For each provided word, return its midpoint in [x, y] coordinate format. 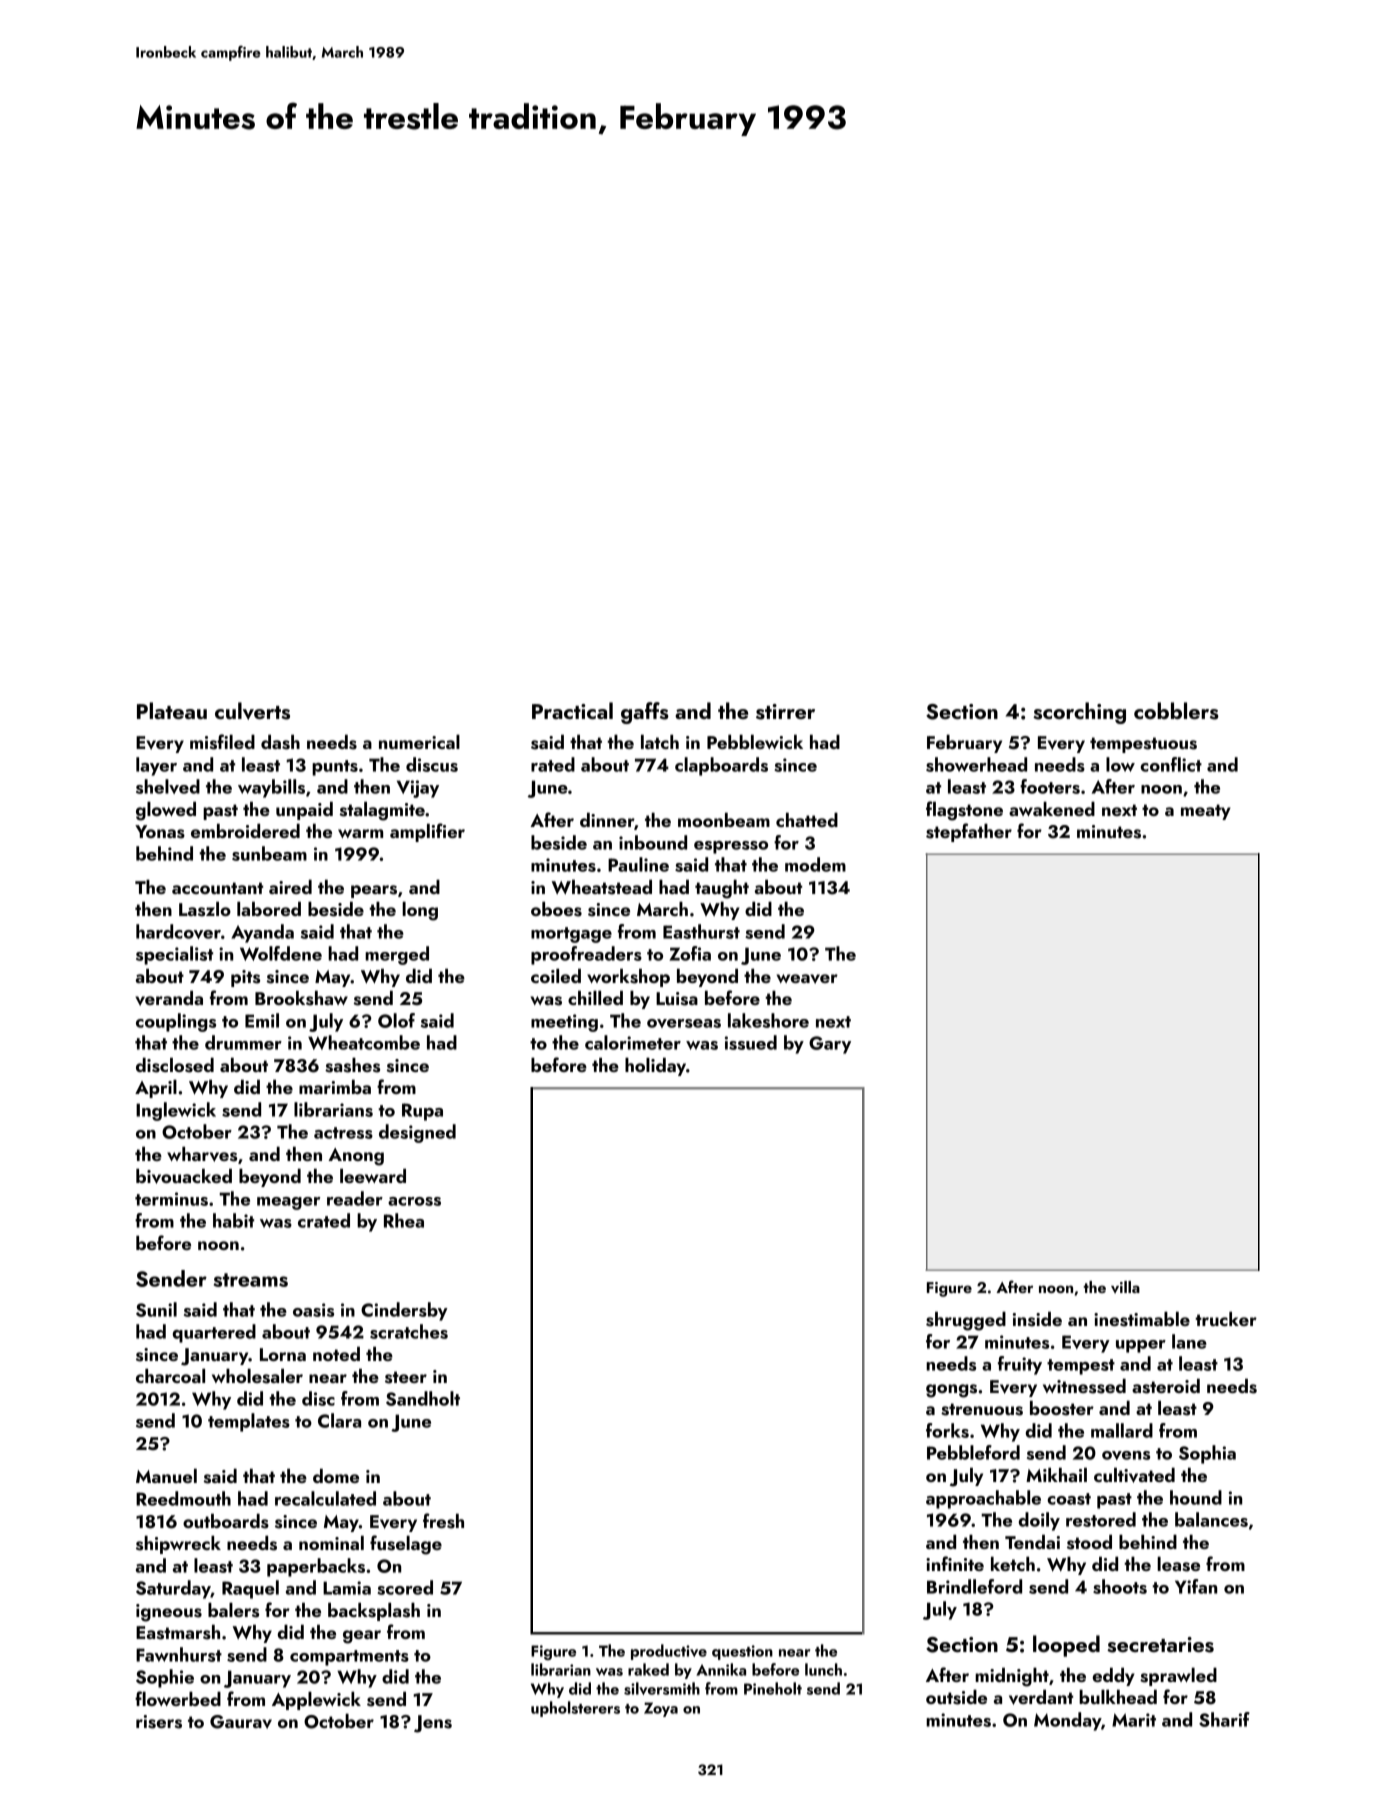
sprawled [1178, 1677]
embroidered [245, 831]
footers [1050, 786]
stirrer [785, 712]
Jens [433, 1724]
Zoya [661, 1709]
